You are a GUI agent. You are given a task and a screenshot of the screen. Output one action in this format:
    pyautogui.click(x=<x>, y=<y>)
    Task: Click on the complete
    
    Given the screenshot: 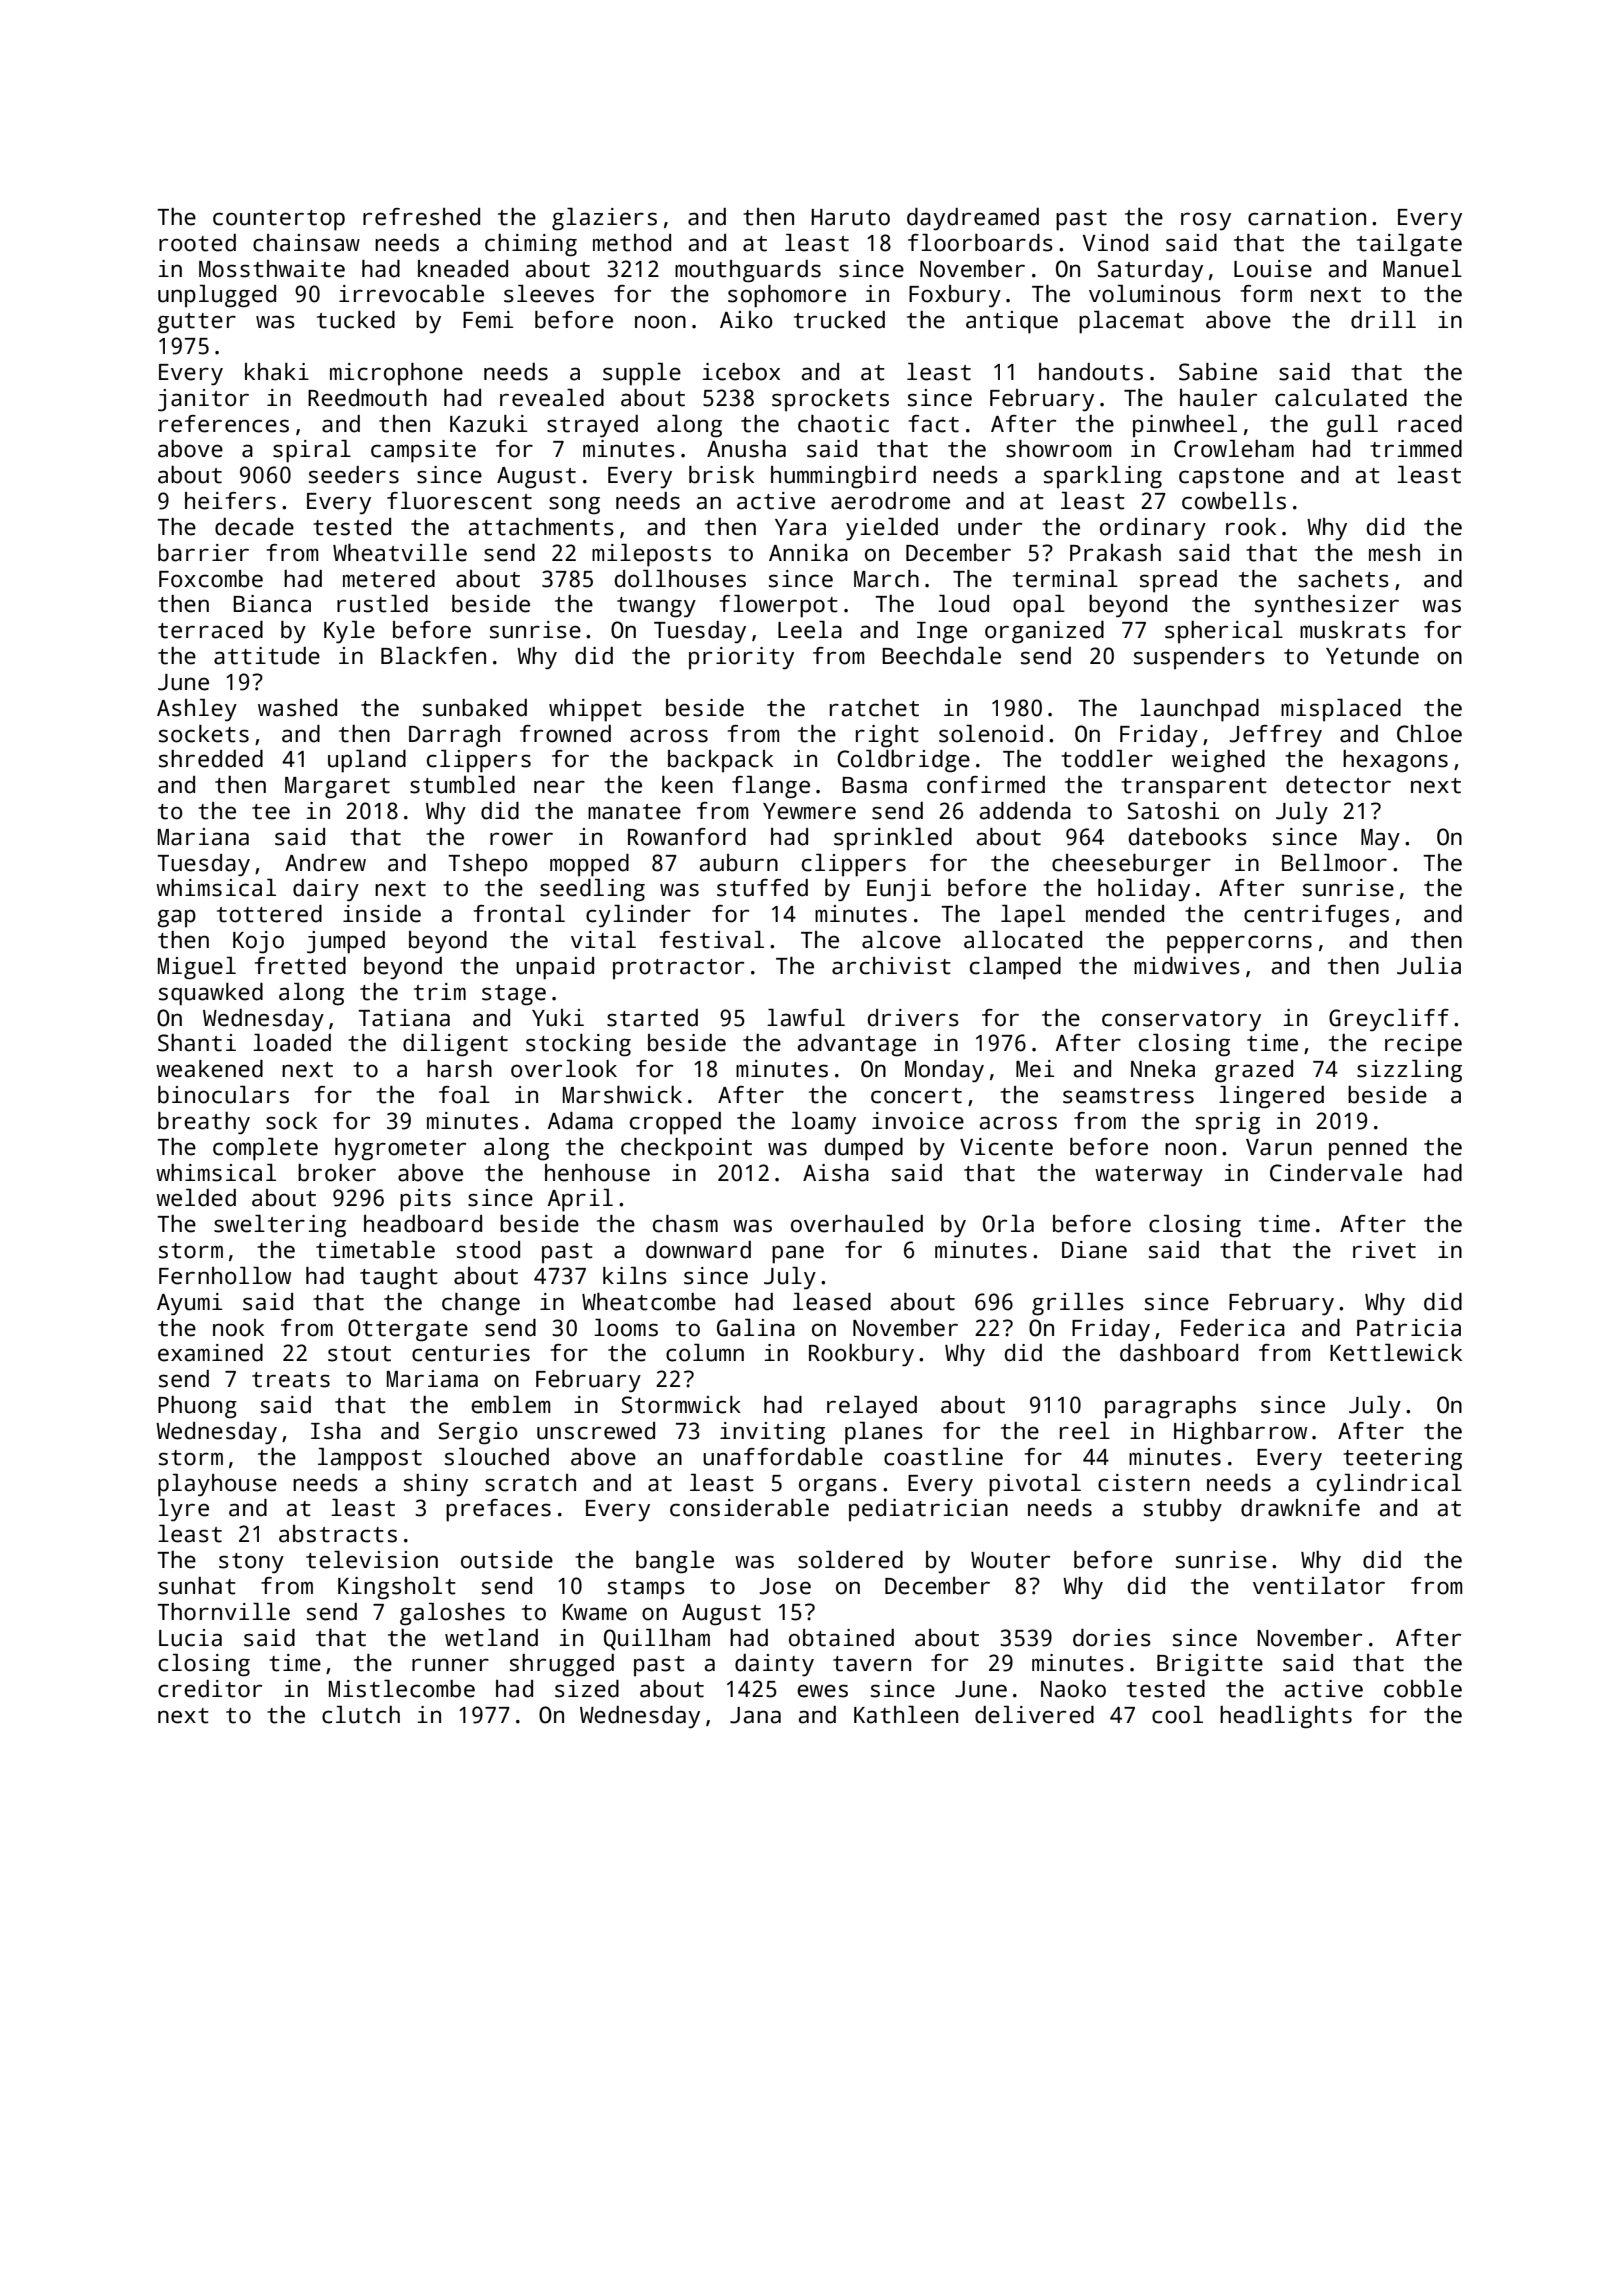 What is the action you would take?
    pyautogui.click(x=265, y=1149)
